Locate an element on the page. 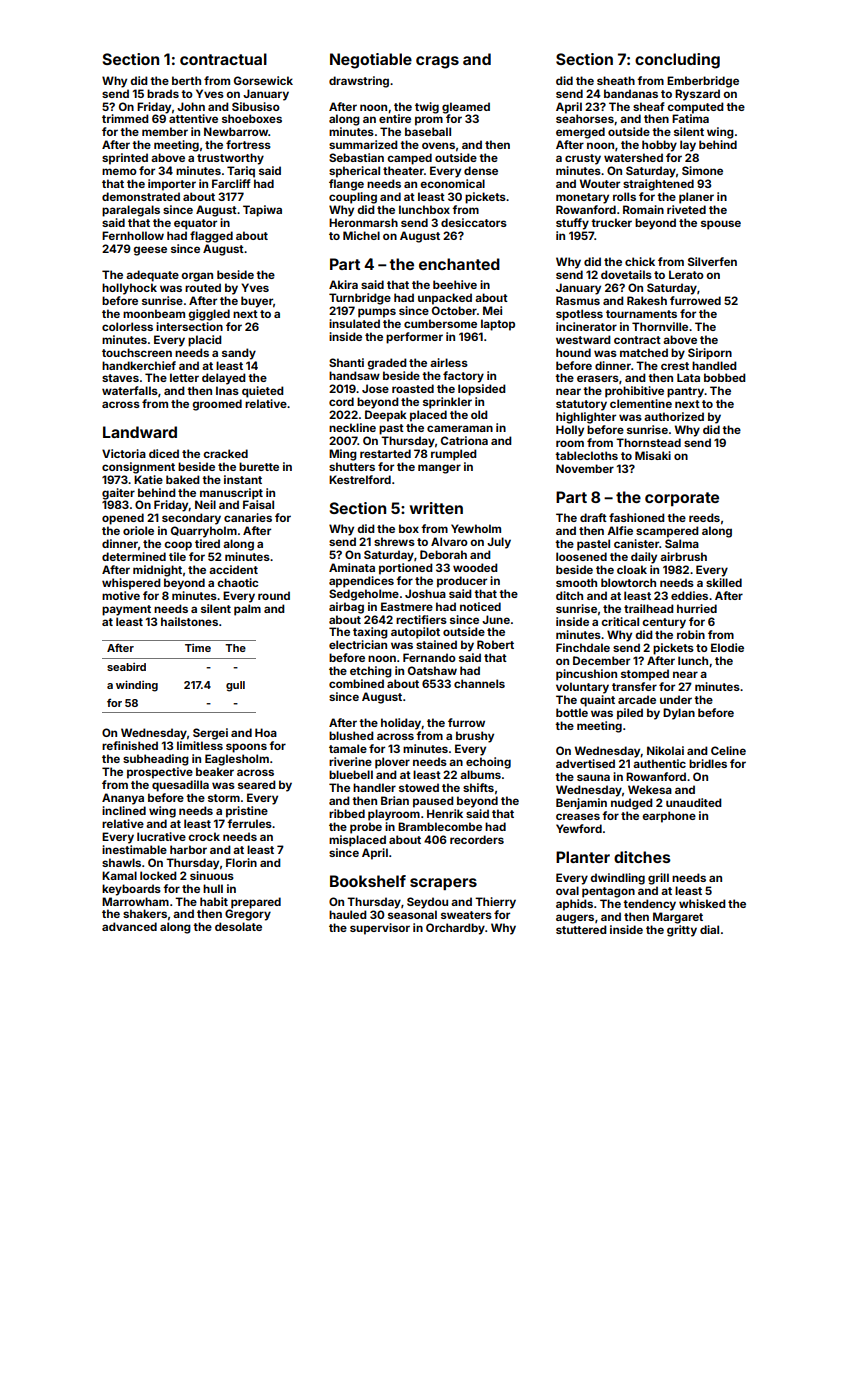 The height and width of the image is (1400, 849). advanced is located at coordinates (129, 926).
